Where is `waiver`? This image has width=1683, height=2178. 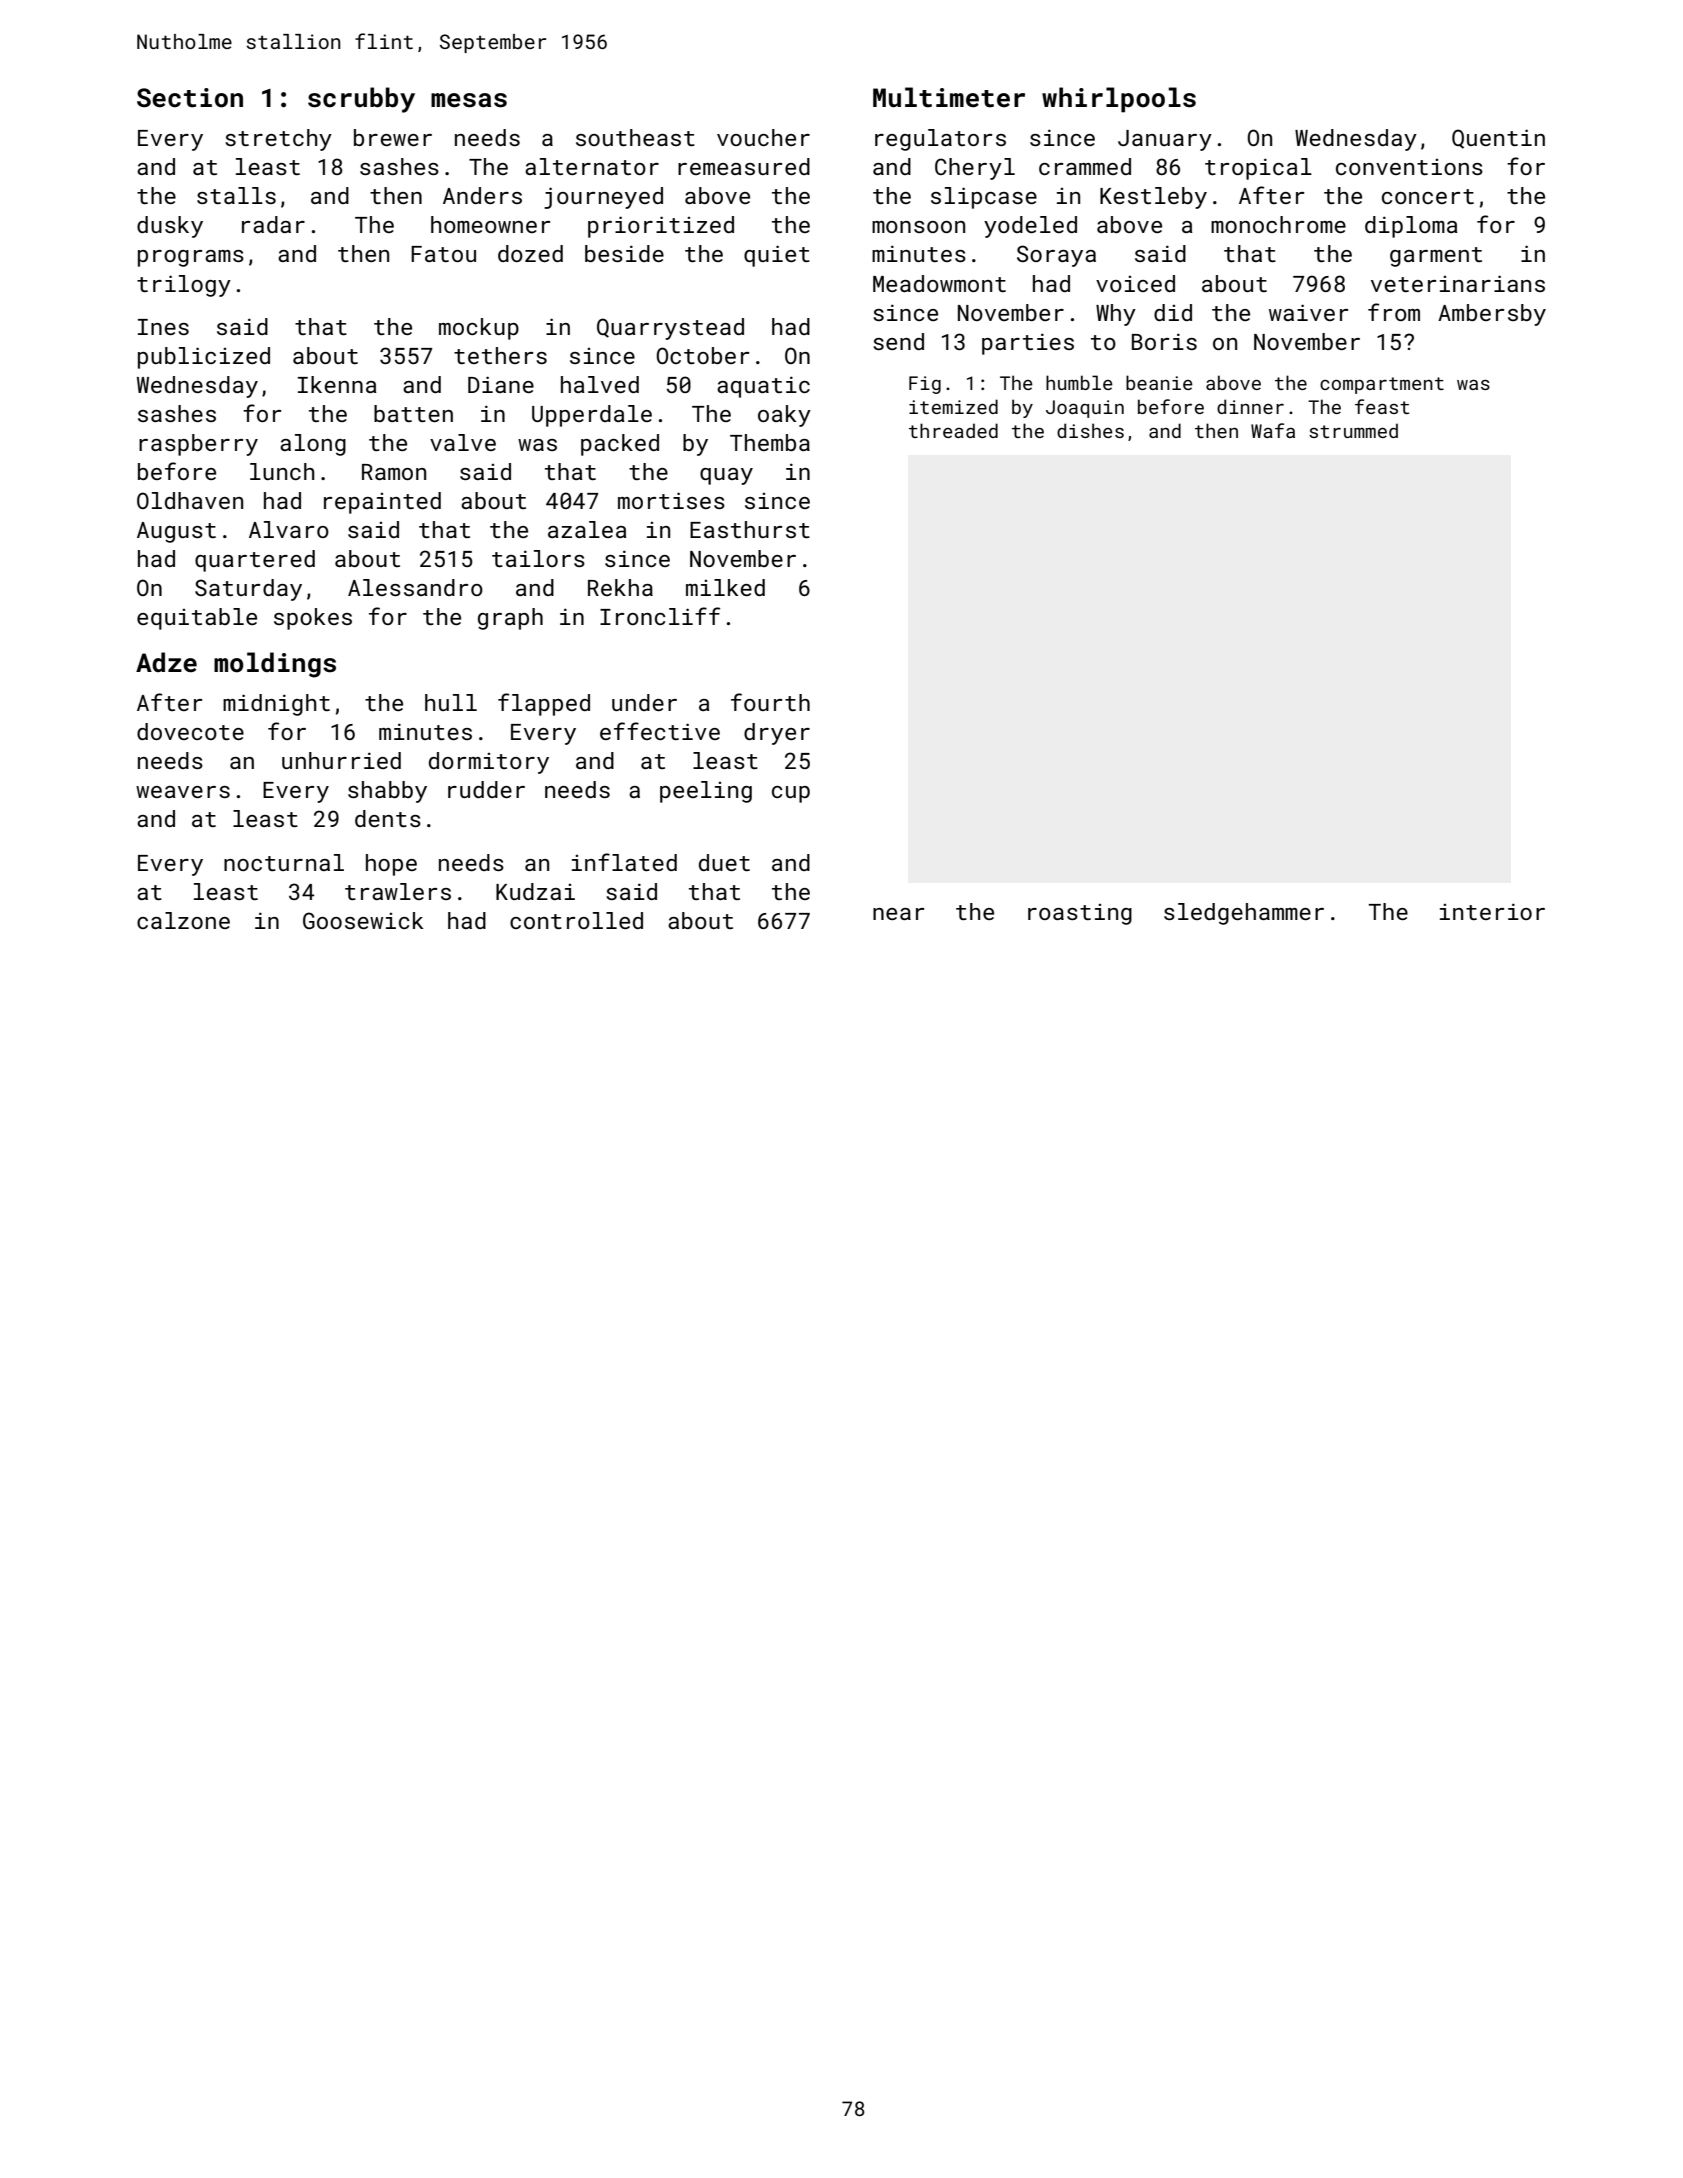 waiver is located at coordinates (1308, 312).
